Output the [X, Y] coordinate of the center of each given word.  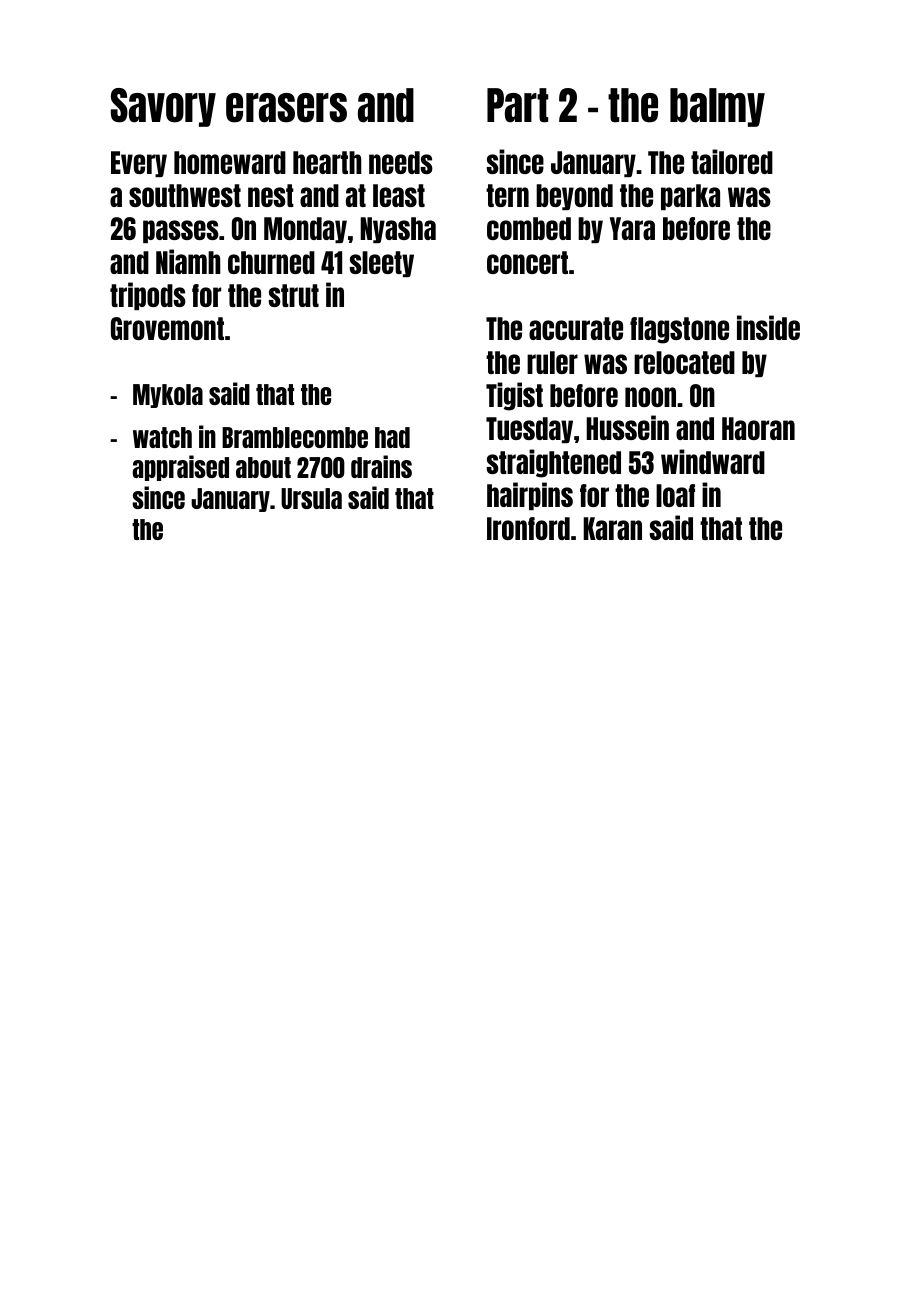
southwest [185, 195]
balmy [717, 107]
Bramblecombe [295, 437]
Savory [163, 107]
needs [401, 162]
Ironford [528, 528]
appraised [181, 468]
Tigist [514, 396]
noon [650, 397]
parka [690, 197]
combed [529, 228]
